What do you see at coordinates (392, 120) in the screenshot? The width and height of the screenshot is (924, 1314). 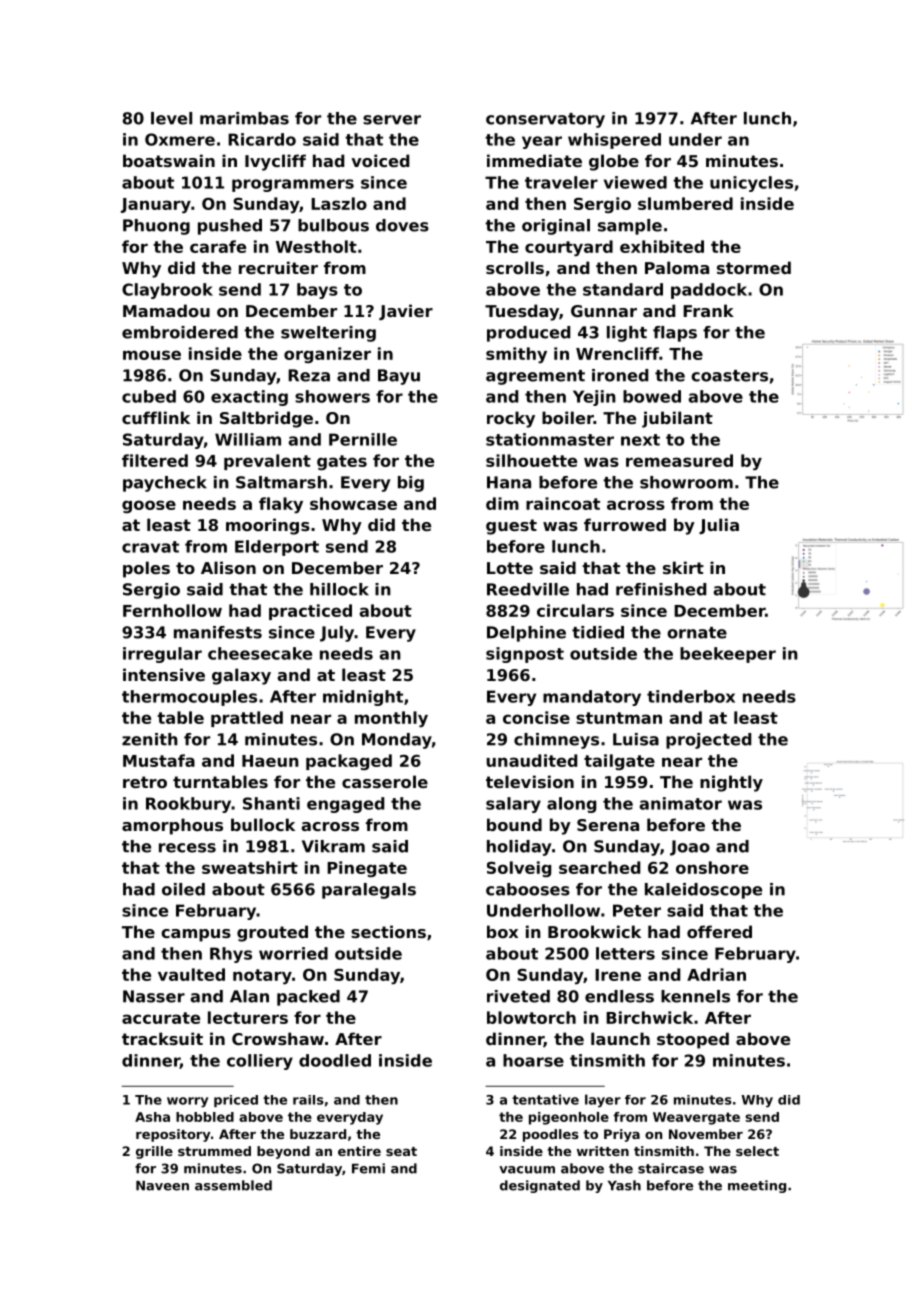 I see `server` at bounding box center [392, 120].
